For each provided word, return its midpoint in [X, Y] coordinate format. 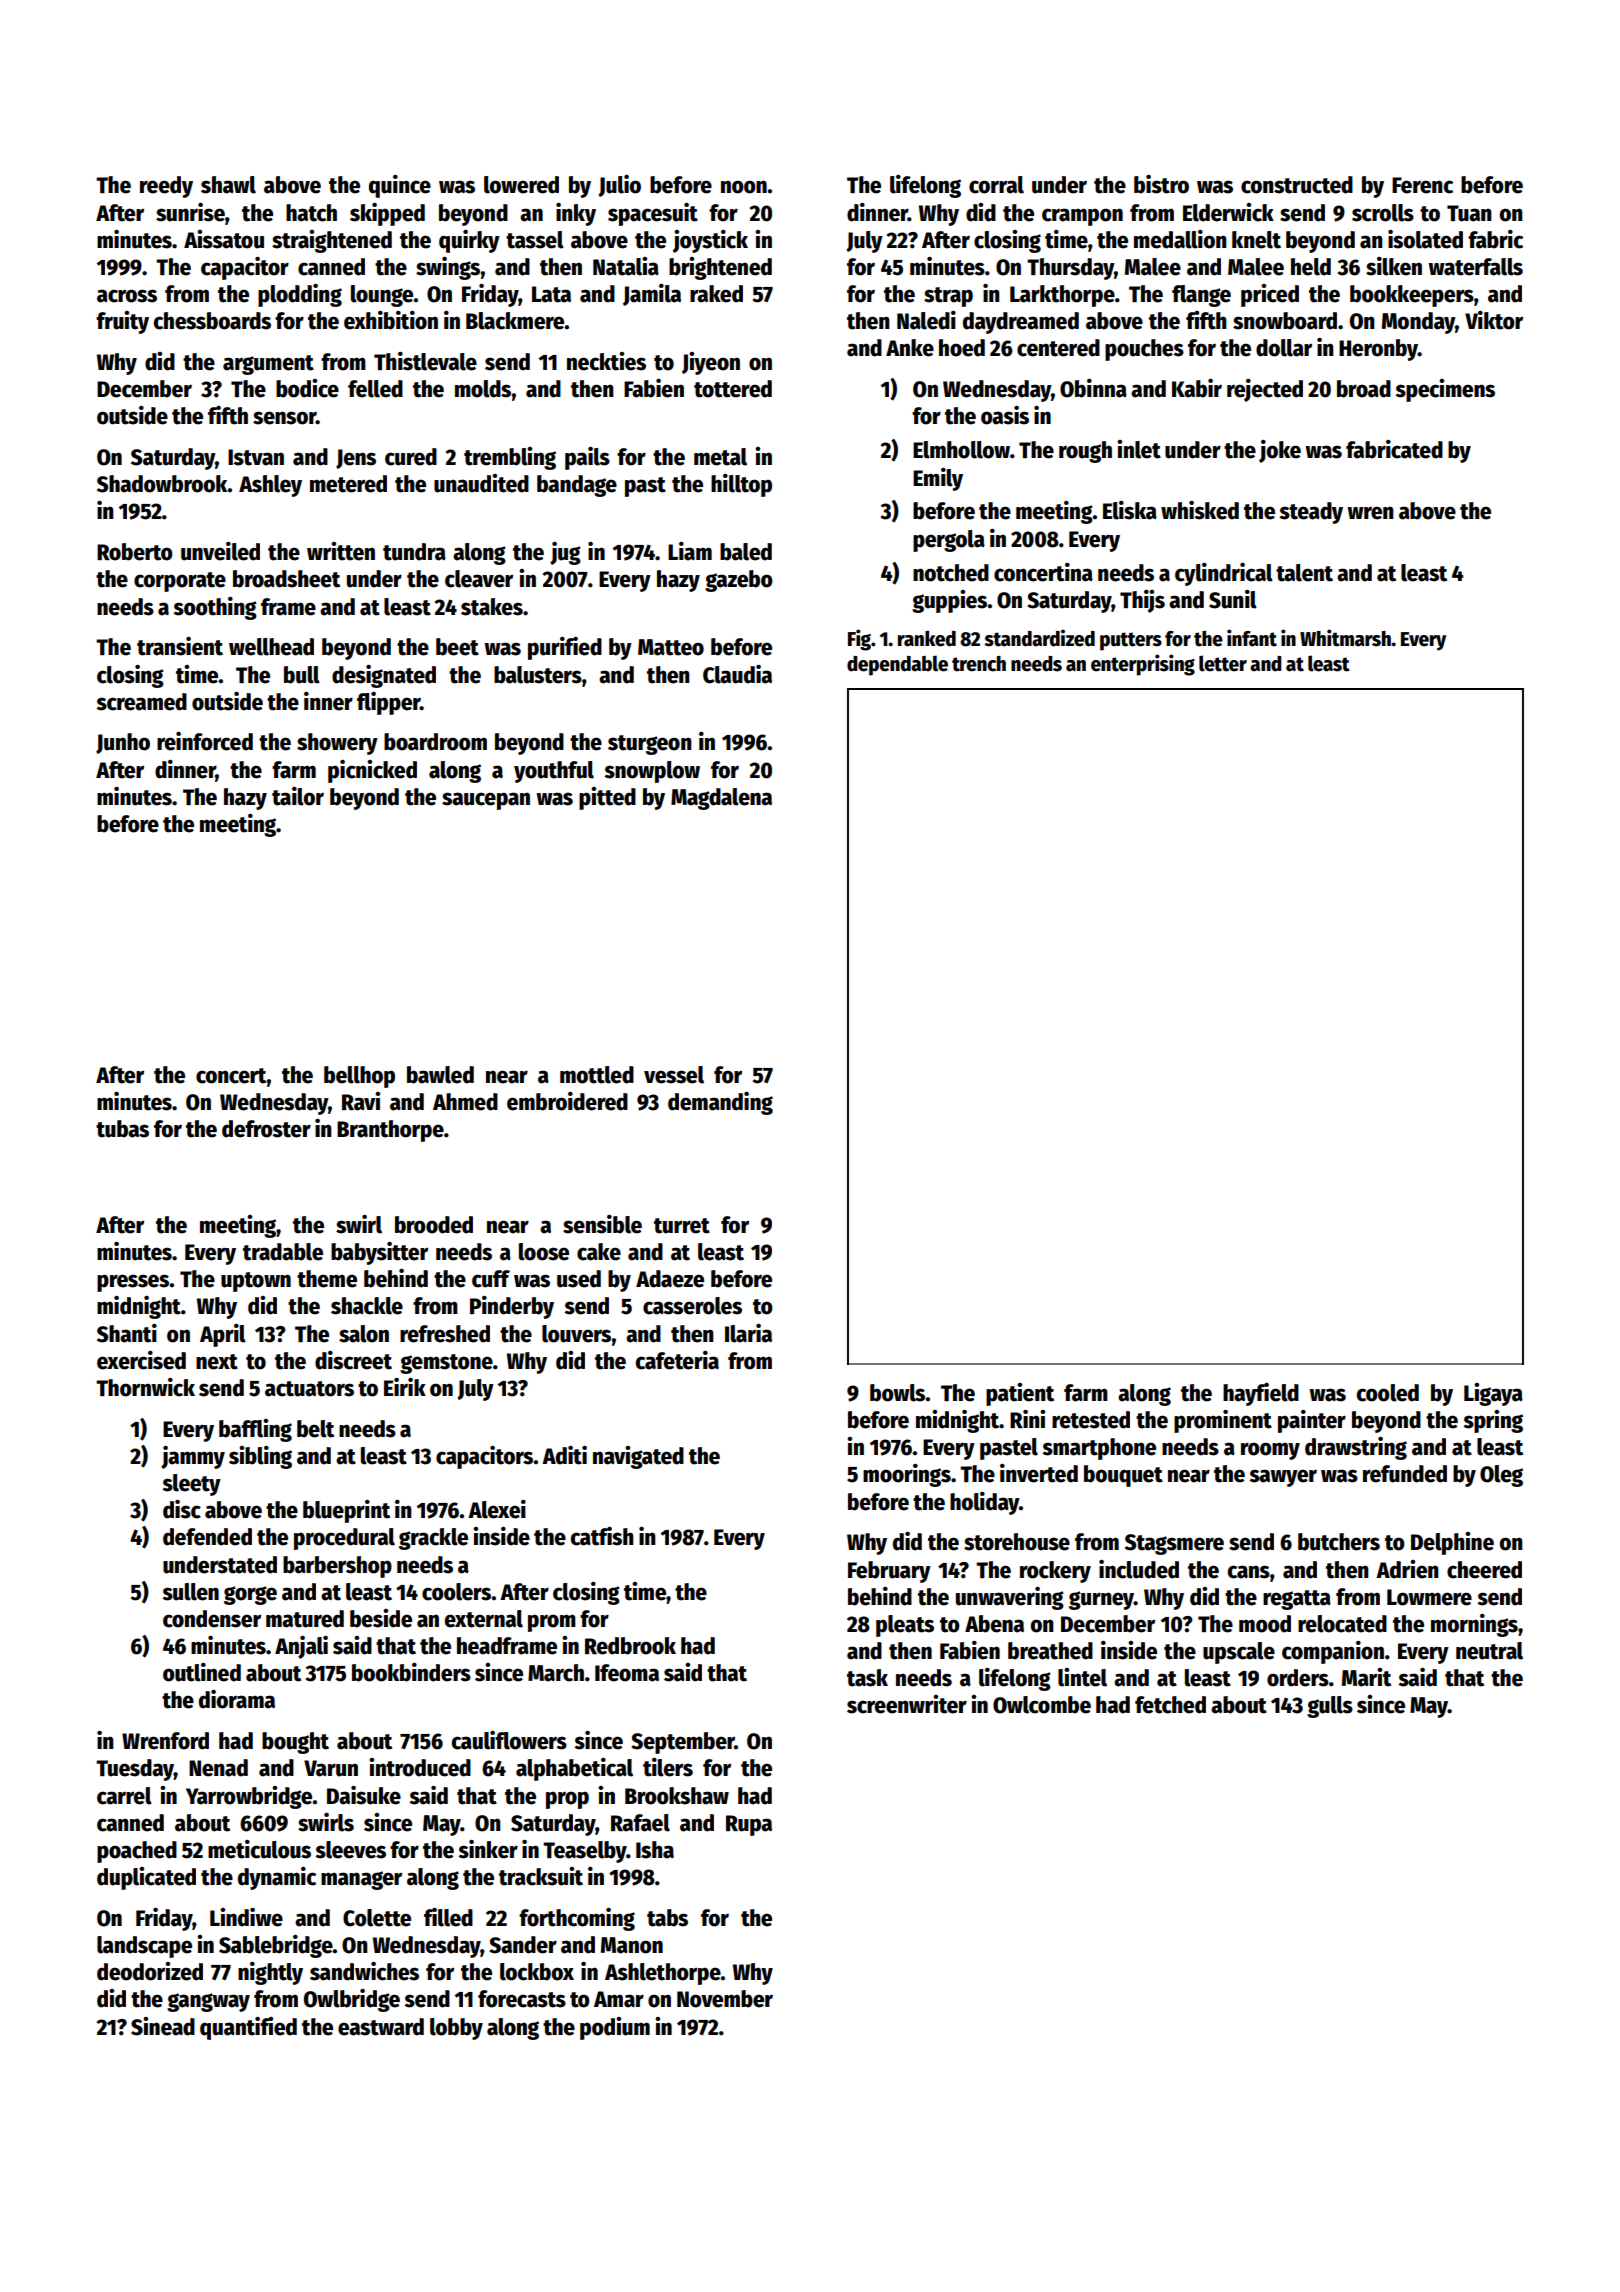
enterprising [1143, 665]
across [127, 296]
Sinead [163, 2026]
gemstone [446, 1364]
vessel [674, 1075]
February [889, 1572]
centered [1058, 348]
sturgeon [650, 745]
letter [1223, 663]
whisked [1200, 510]
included [1139, 1569]
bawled [440, 1075]
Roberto [135, 552]
